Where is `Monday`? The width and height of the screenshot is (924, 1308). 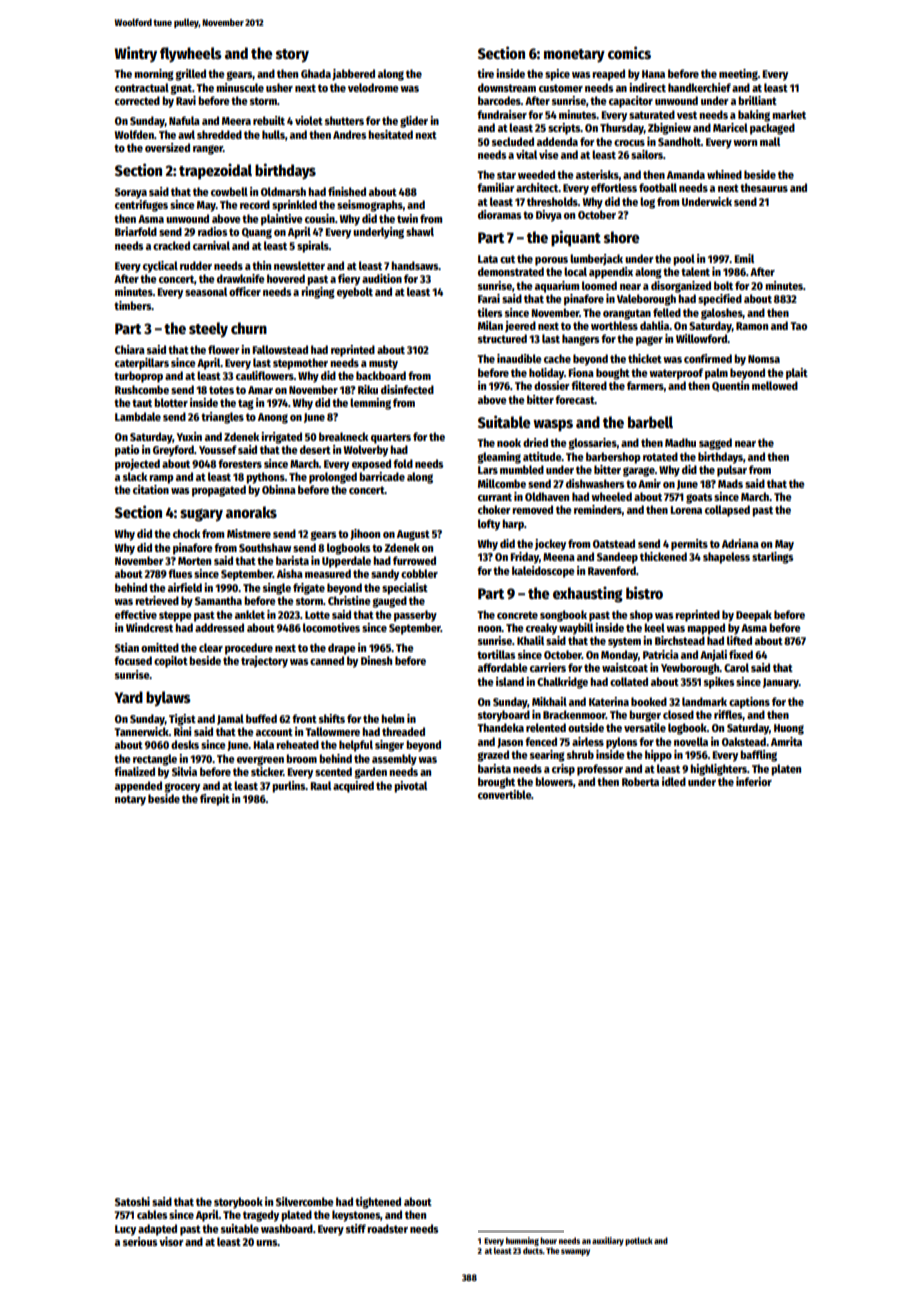
Monday is located at coordinates (619, 656).
